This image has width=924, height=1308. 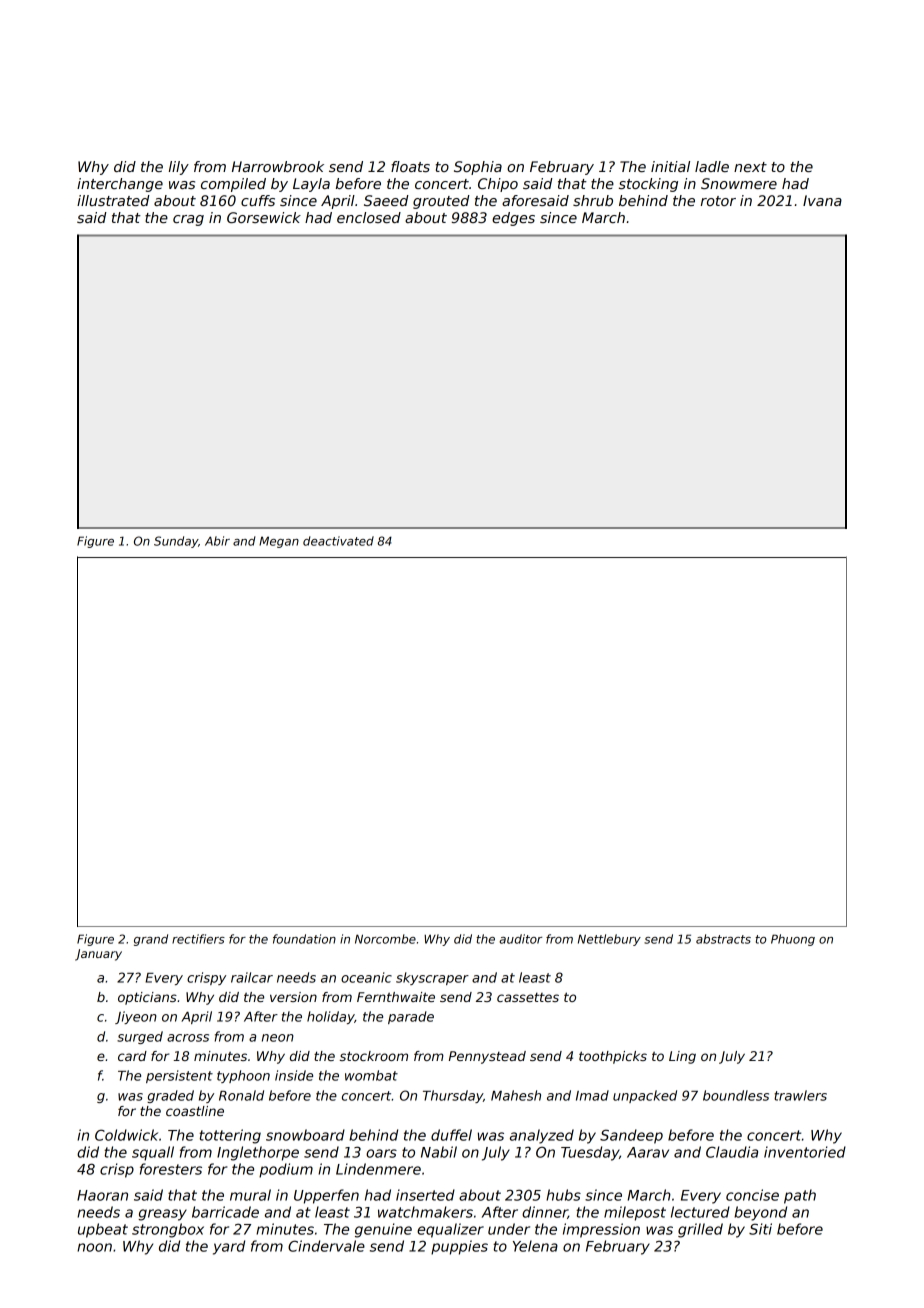 What do you see at coordinates (750, 167) in the image?
I see `next` at bounding box center [750, 167].
